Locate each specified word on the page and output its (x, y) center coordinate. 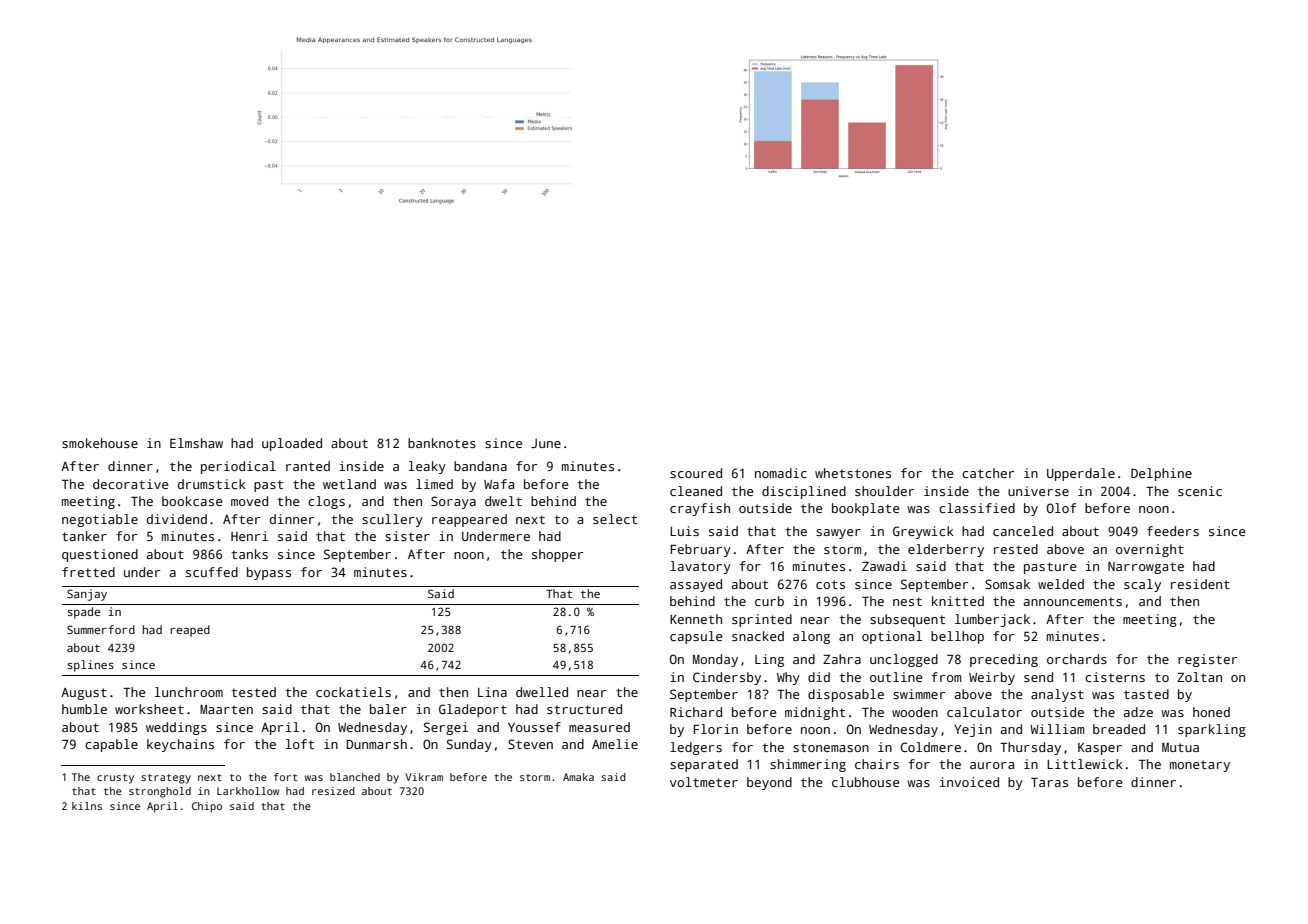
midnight (815, 713)
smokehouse (100, 443)
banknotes (442, 443)
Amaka (578, 777)
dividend (177, 519)
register (1207, 660)
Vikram (424, 777)
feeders (1173, 531)
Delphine (1161, 474)
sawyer (838, 534)
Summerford (101, 629)
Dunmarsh (376, 744)
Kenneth (696, 619)
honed (1211, 712)
